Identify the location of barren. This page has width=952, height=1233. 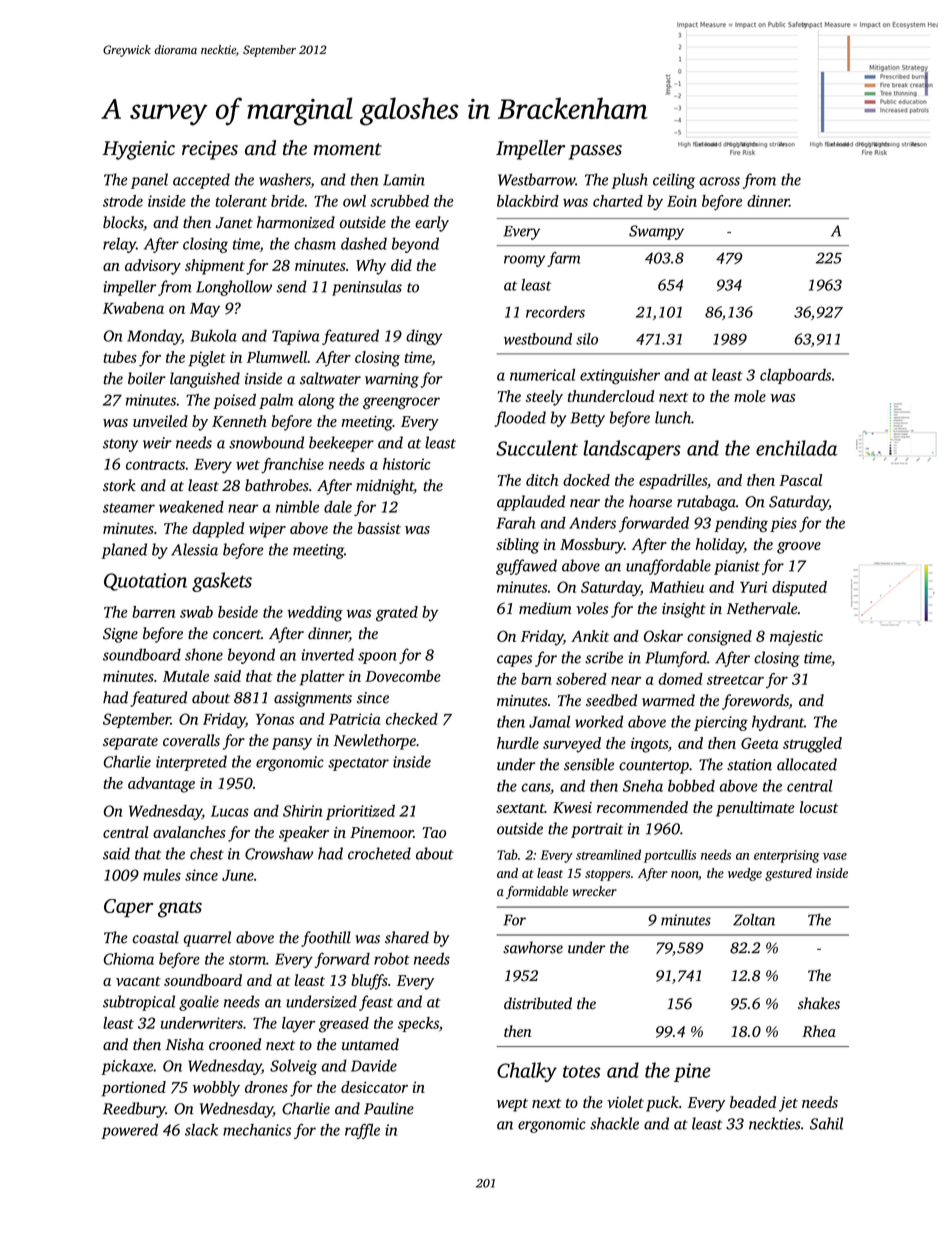
(153, 612).
